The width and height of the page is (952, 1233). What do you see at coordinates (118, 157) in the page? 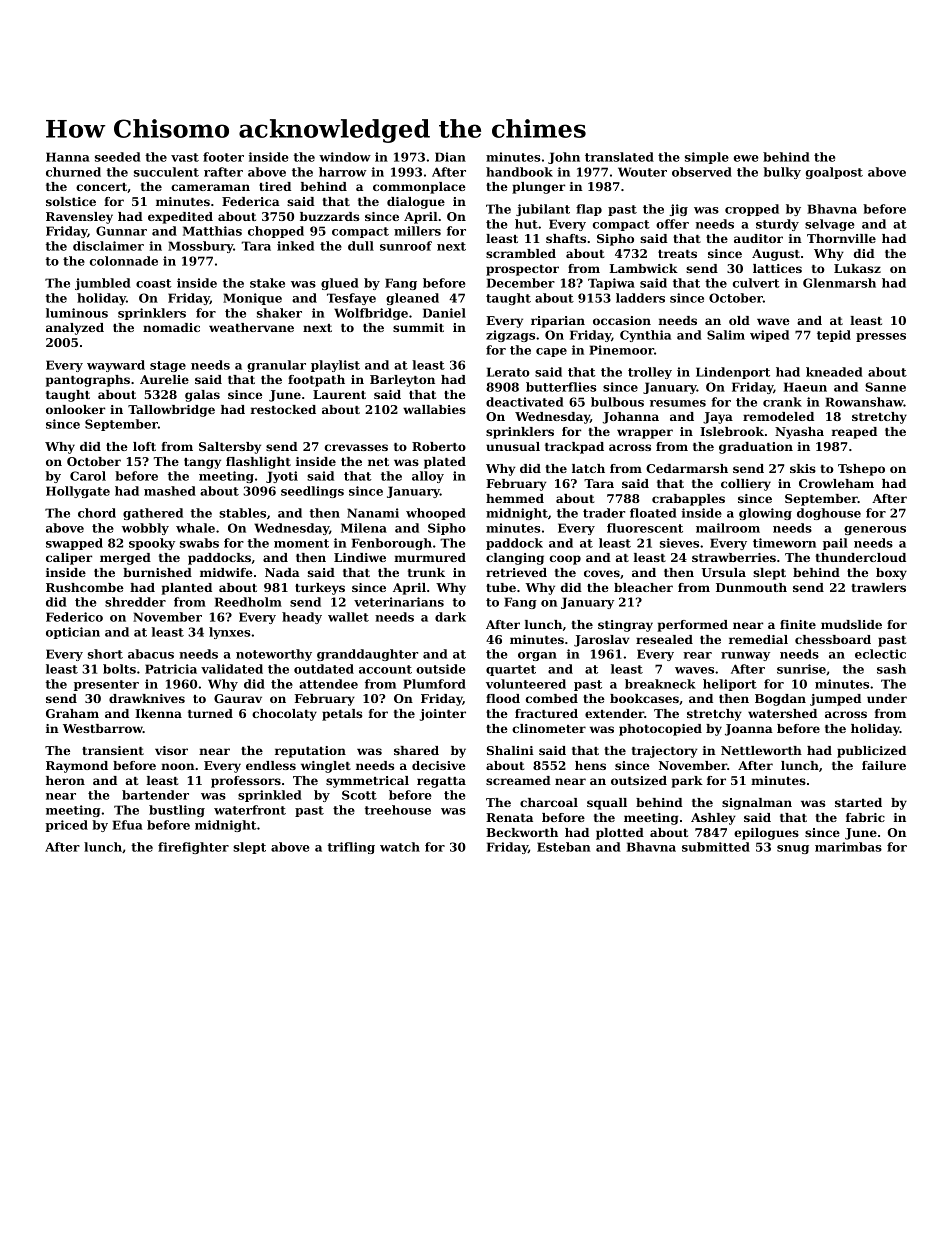
I see `seeded` at bounding box center [118, 157].
